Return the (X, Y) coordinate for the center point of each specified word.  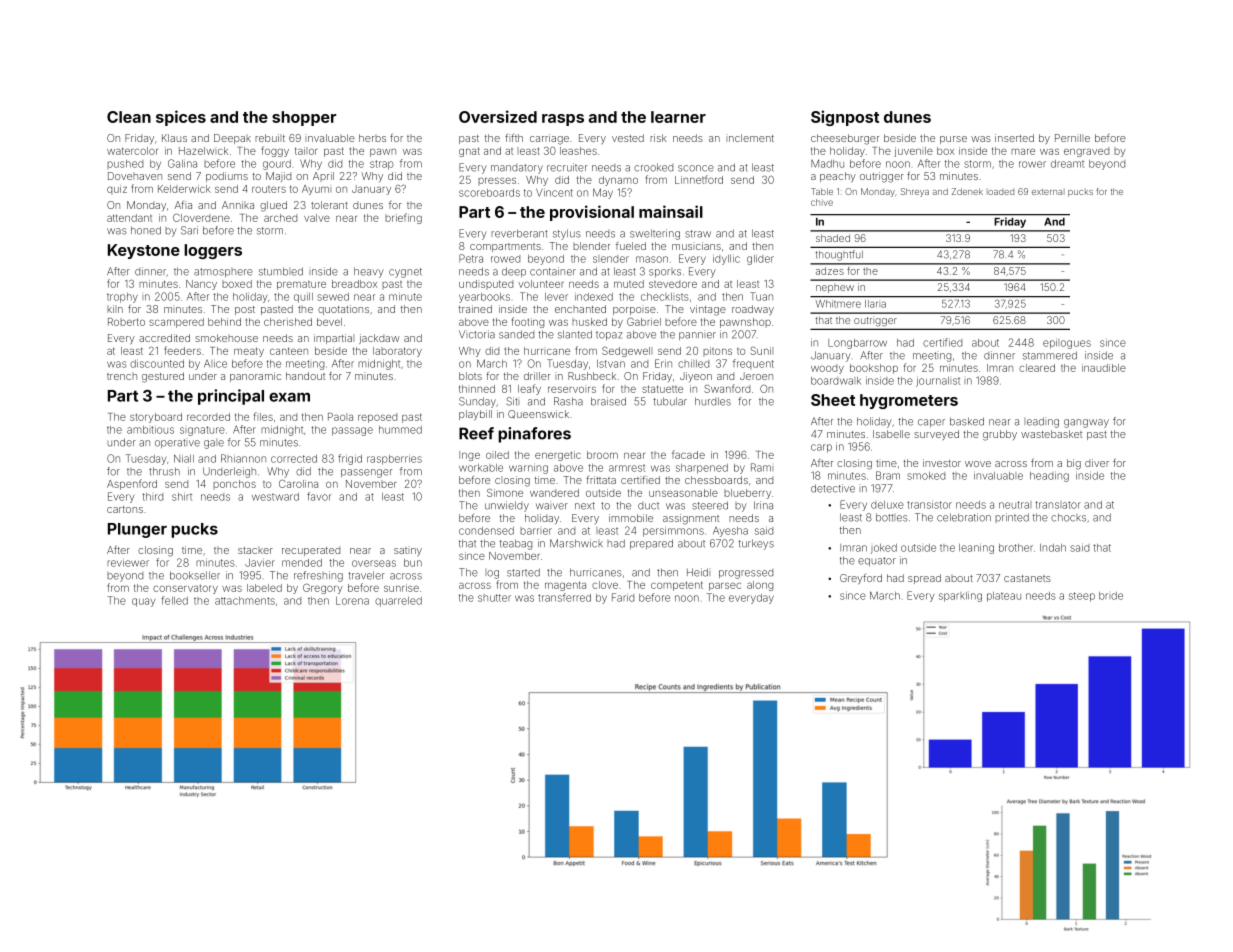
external (1048, 192)
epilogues (1067, 343)
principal (231, 397)
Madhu (827, 163)
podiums (227, 177)
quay (143, 602)
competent (677, 586)
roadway (753, 310)
